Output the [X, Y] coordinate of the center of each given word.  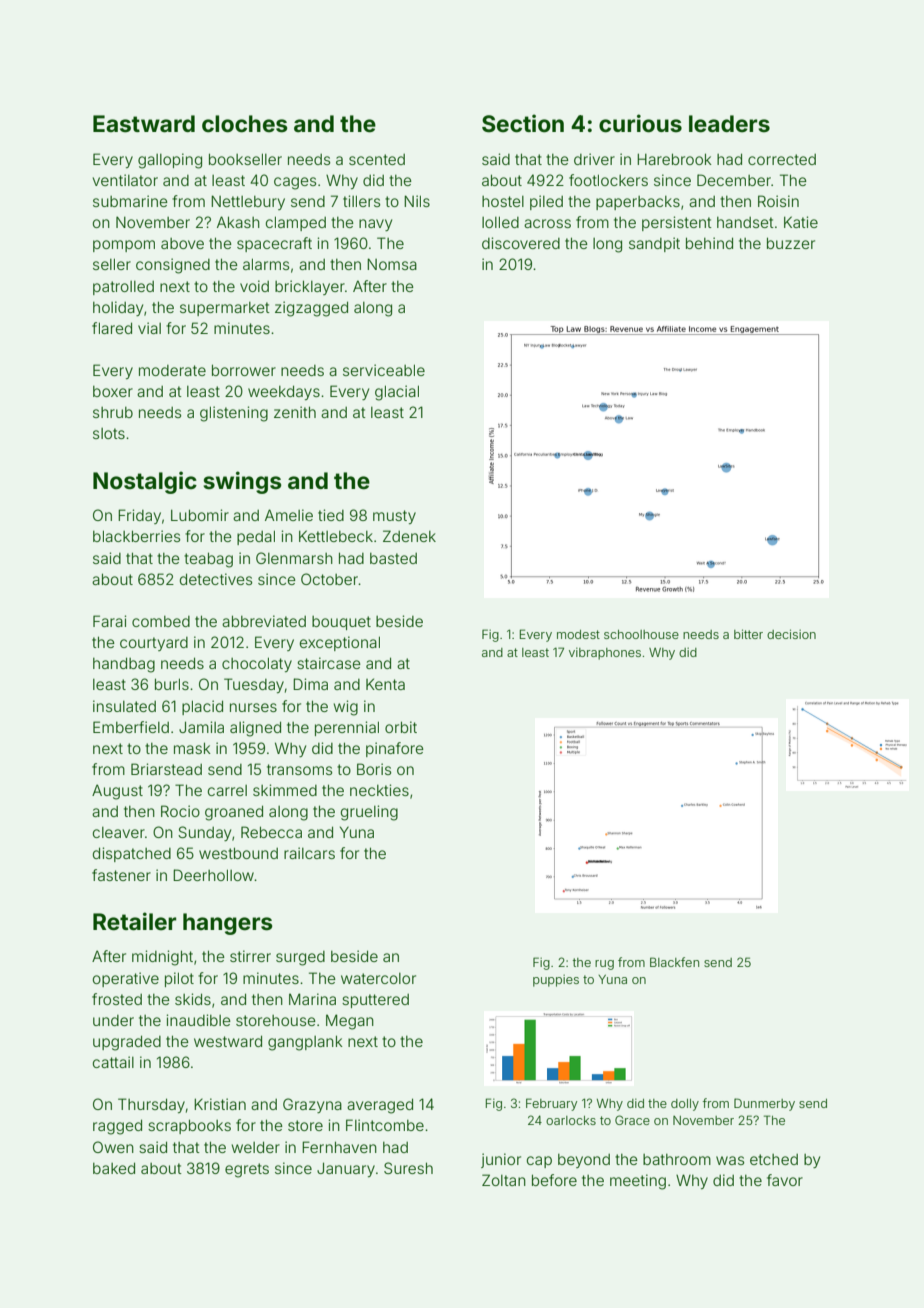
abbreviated [264, 621]
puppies [556, 980]
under [113, 1020]
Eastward [144, 124]
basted [393, 558]
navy [375, 225]
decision [791, 634]
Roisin [778, 201]
